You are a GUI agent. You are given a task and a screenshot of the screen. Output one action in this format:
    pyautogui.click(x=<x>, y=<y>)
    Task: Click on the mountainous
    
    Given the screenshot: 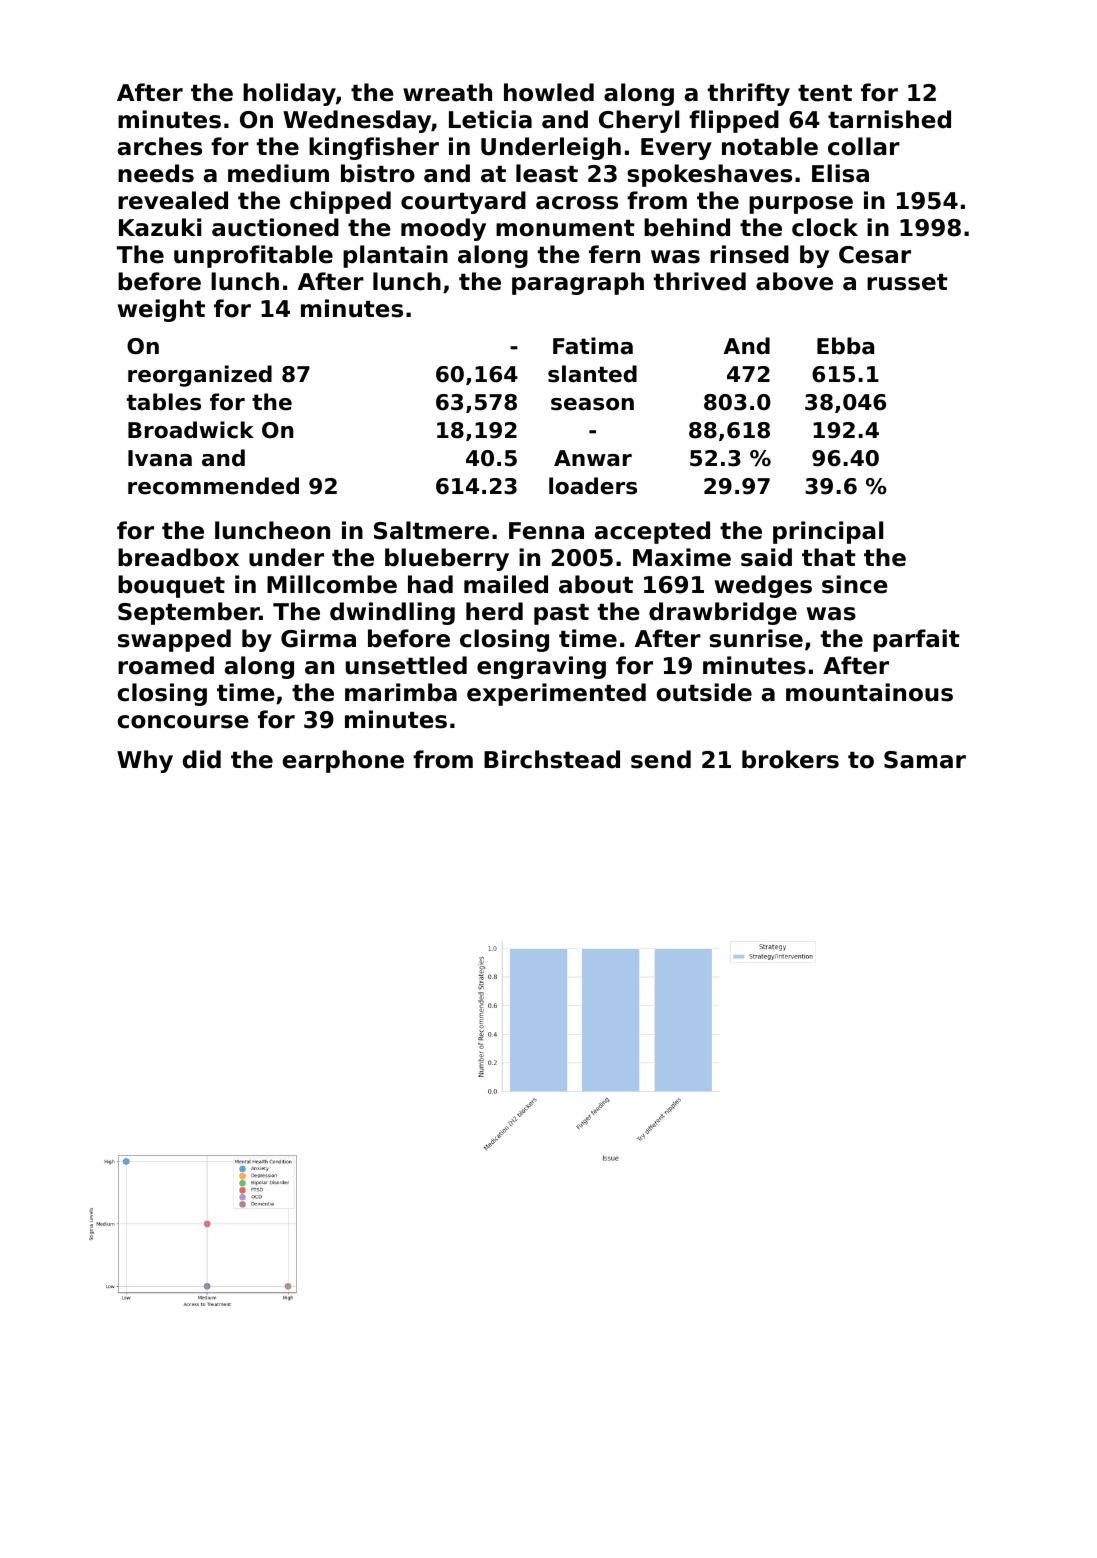 What is the action you would take?
    pyautogui.click(x=869, y=692)
